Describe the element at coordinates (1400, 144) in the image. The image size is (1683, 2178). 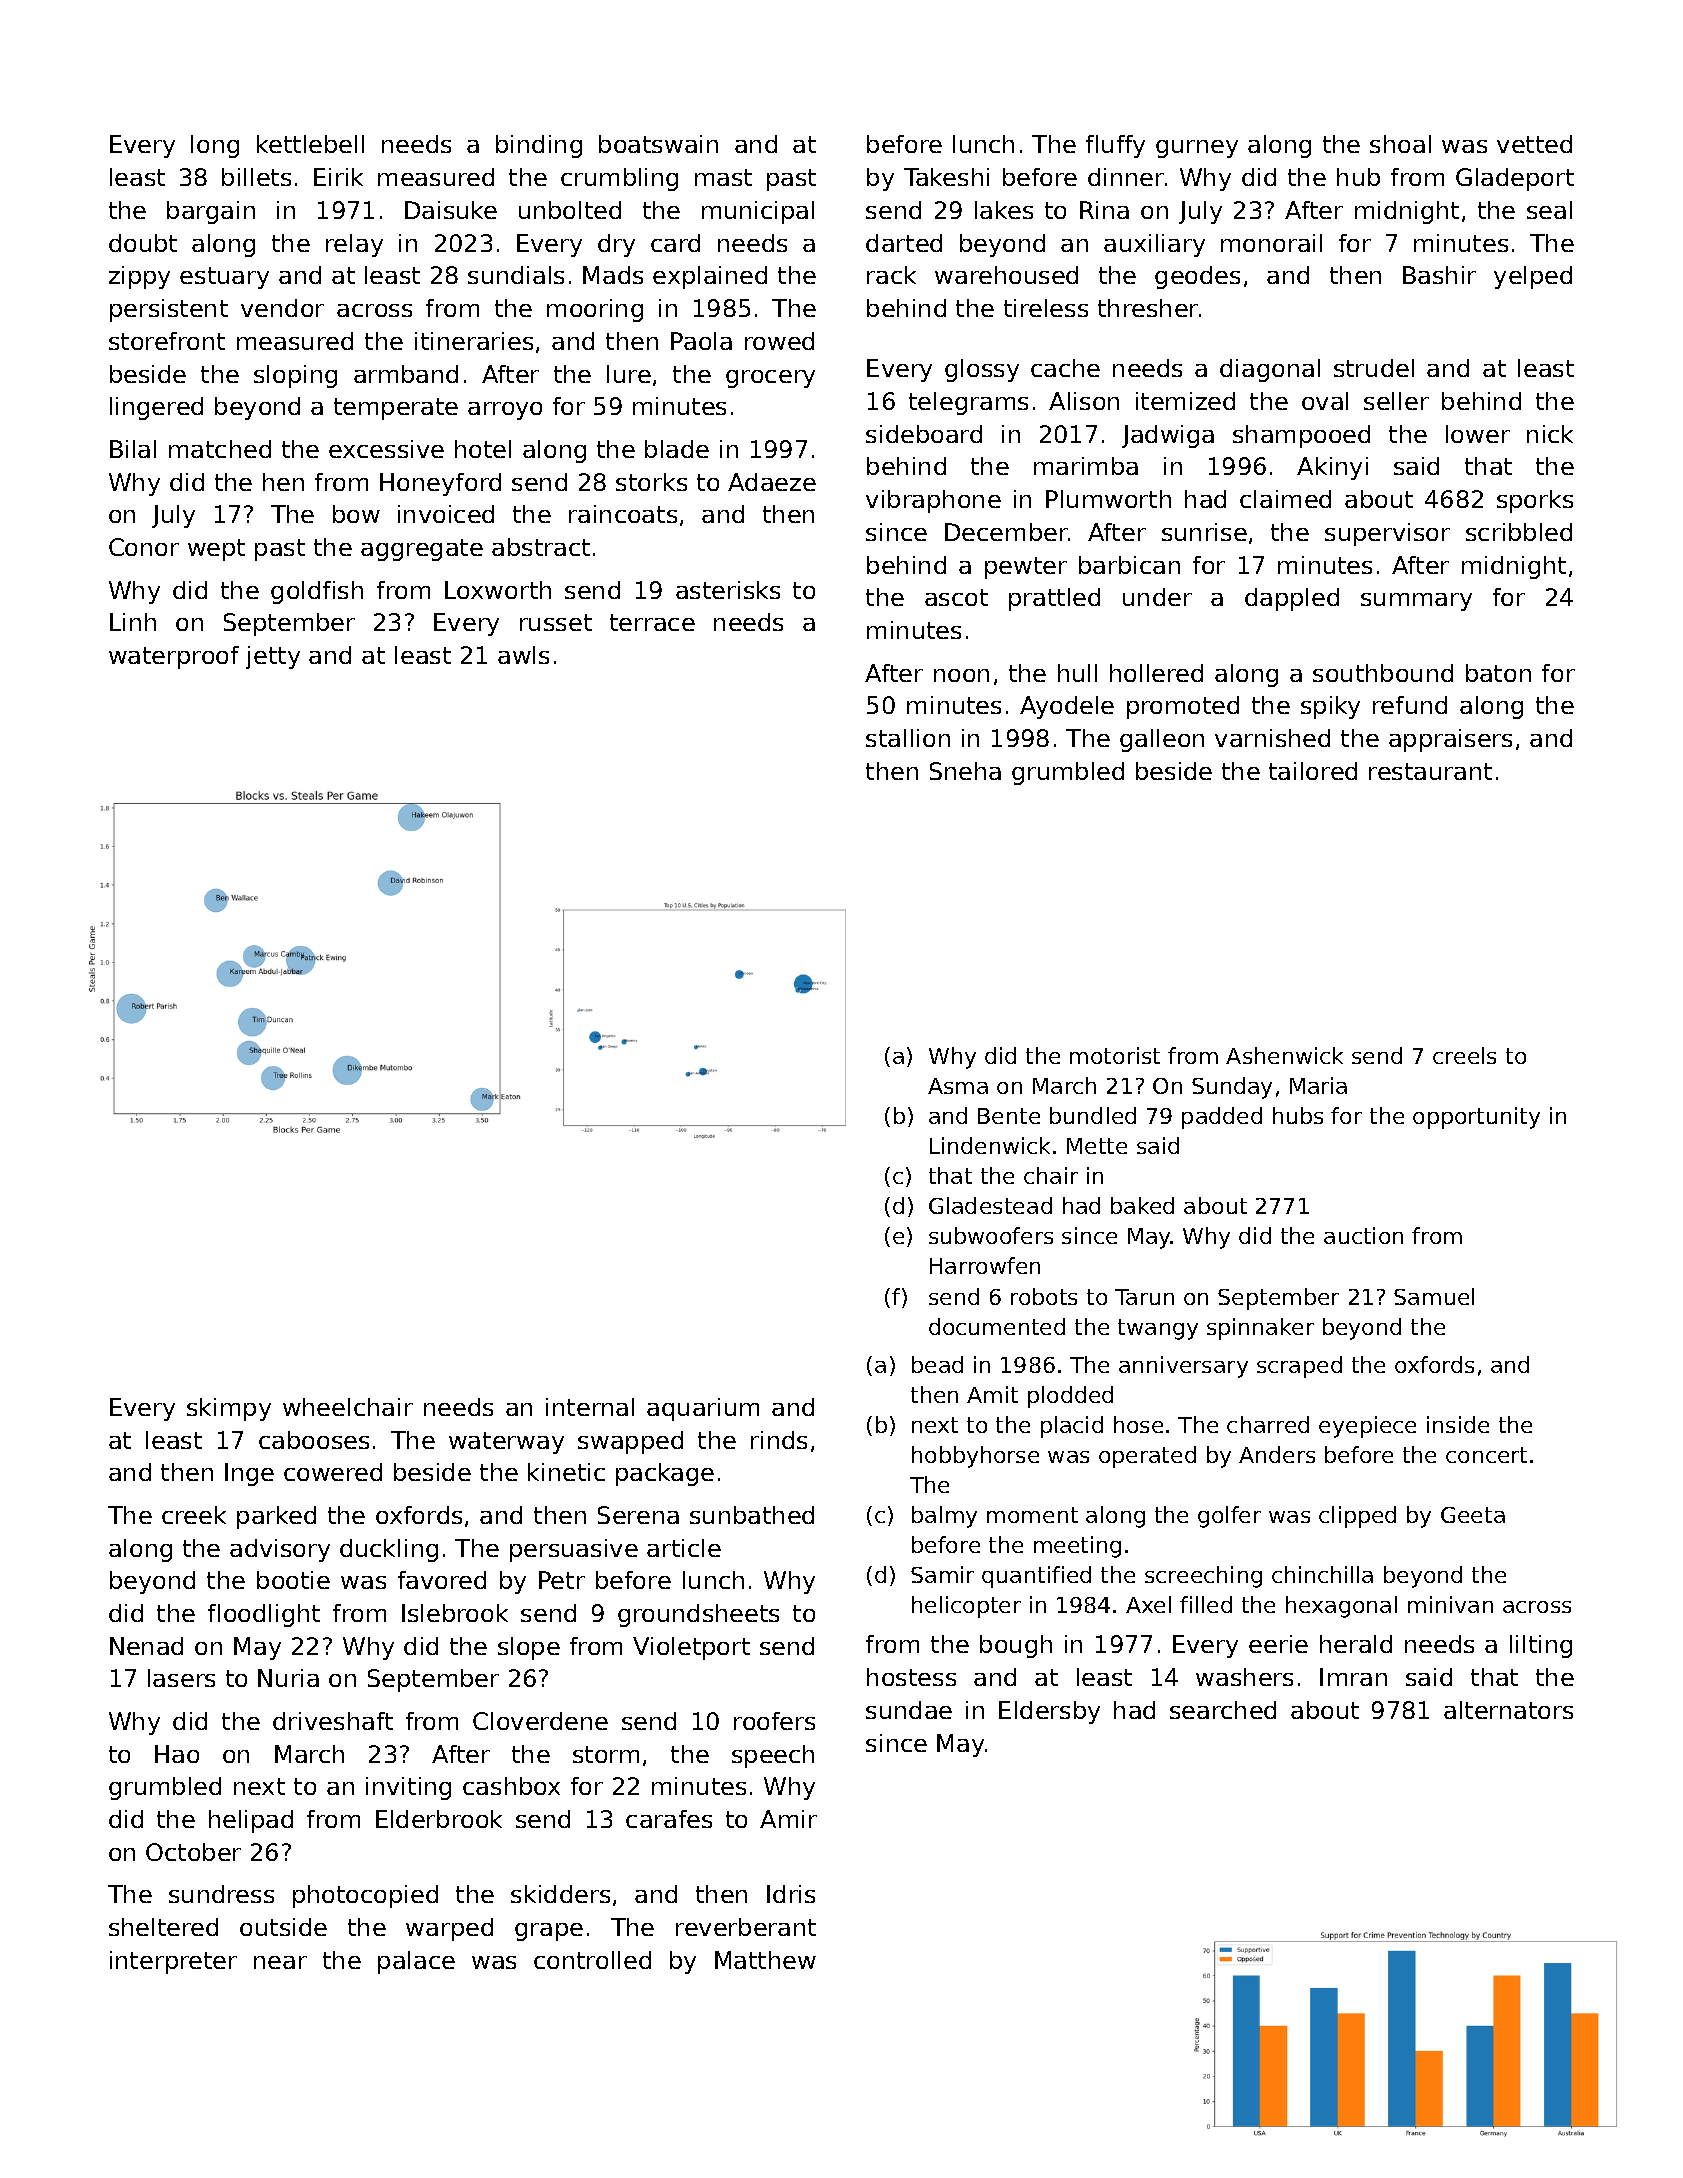
I see `shoal` at that location.
